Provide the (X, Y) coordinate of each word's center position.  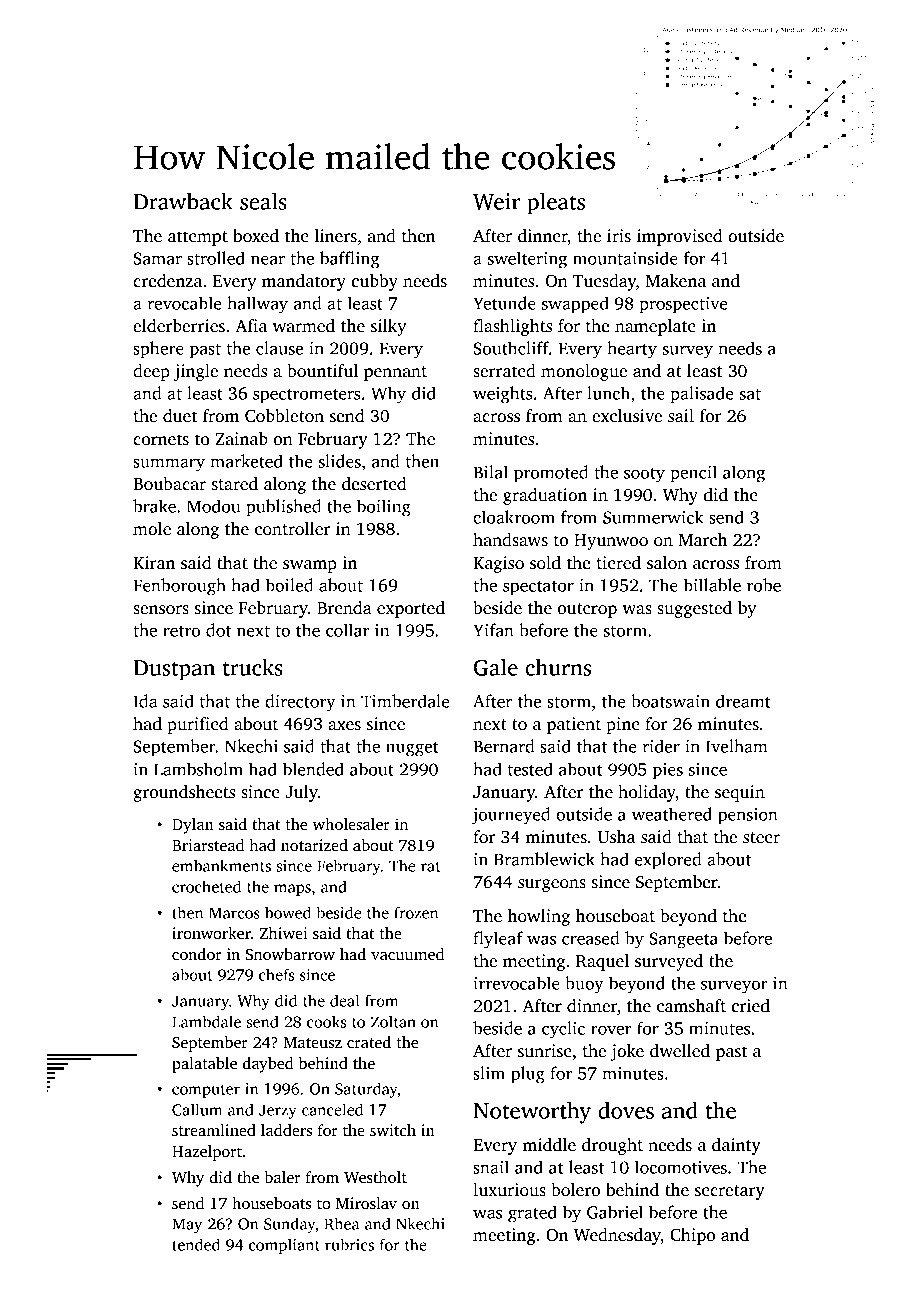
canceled (332, 1109)
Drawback (183, 201)
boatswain (670, 701)
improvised (680, 237)
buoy (584, 985)
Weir (496, 201)
